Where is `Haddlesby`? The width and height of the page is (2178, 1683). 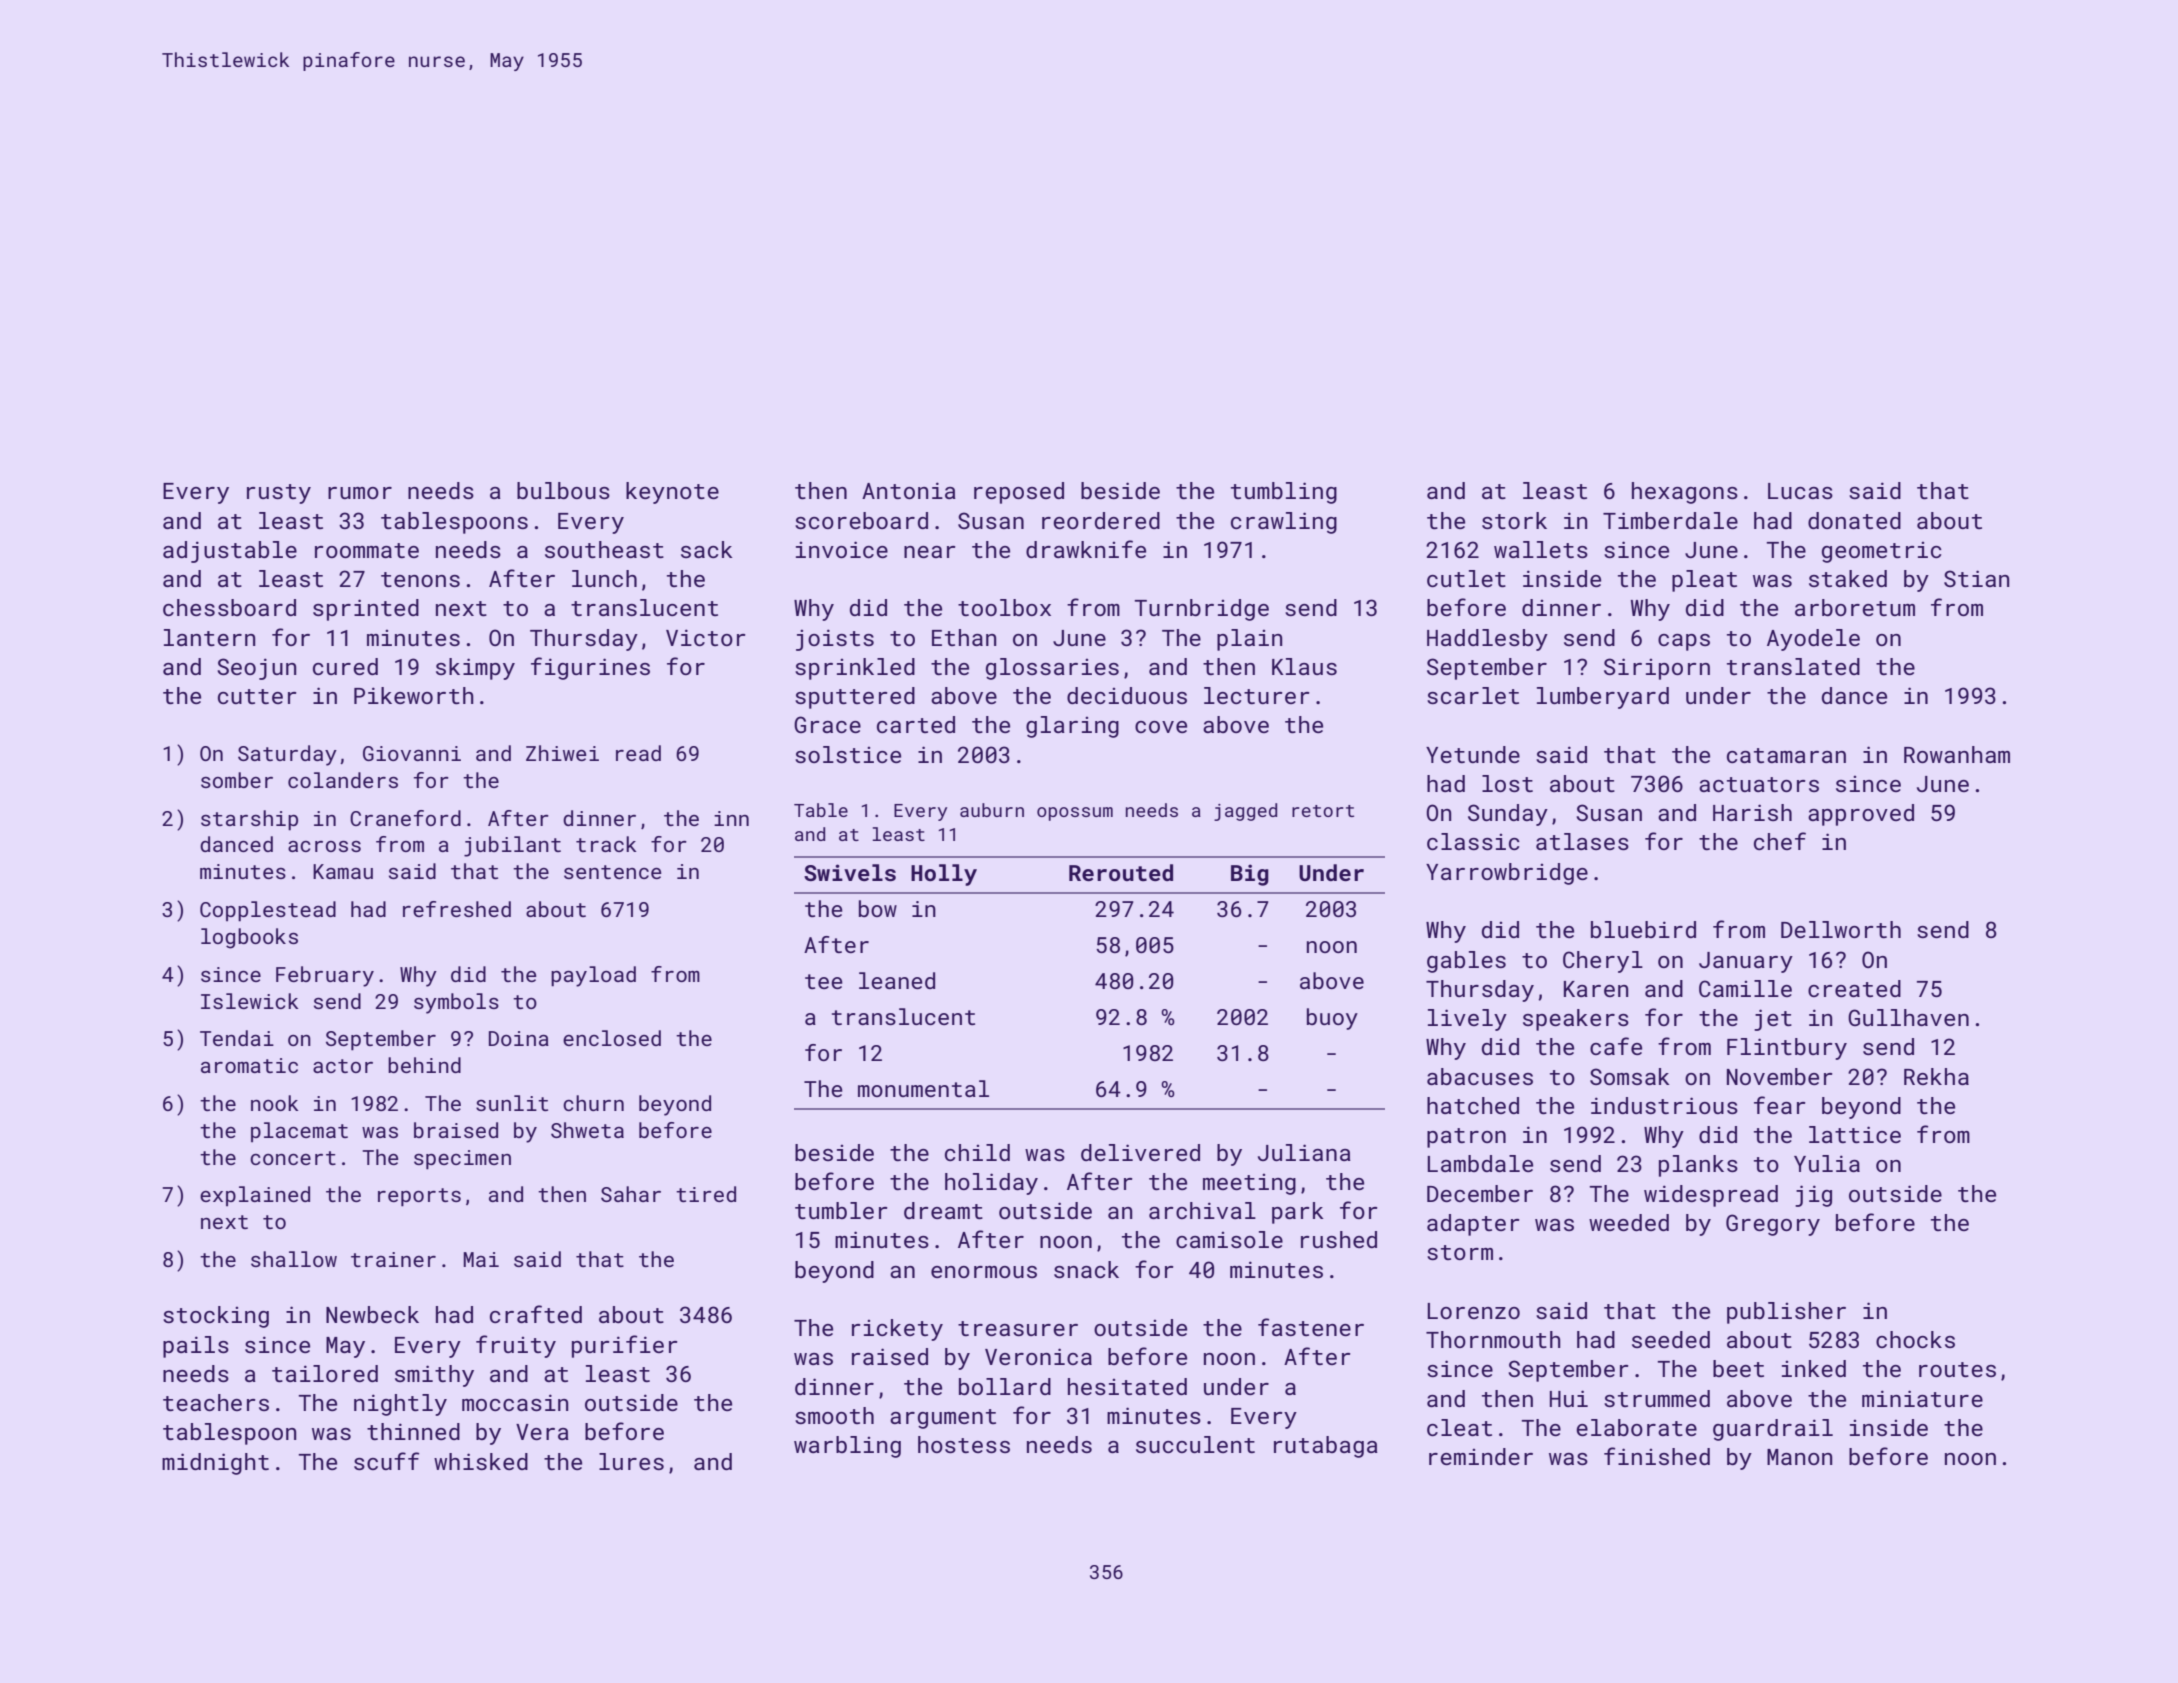 Haddlesby is located at coordinates (1487, 640).
